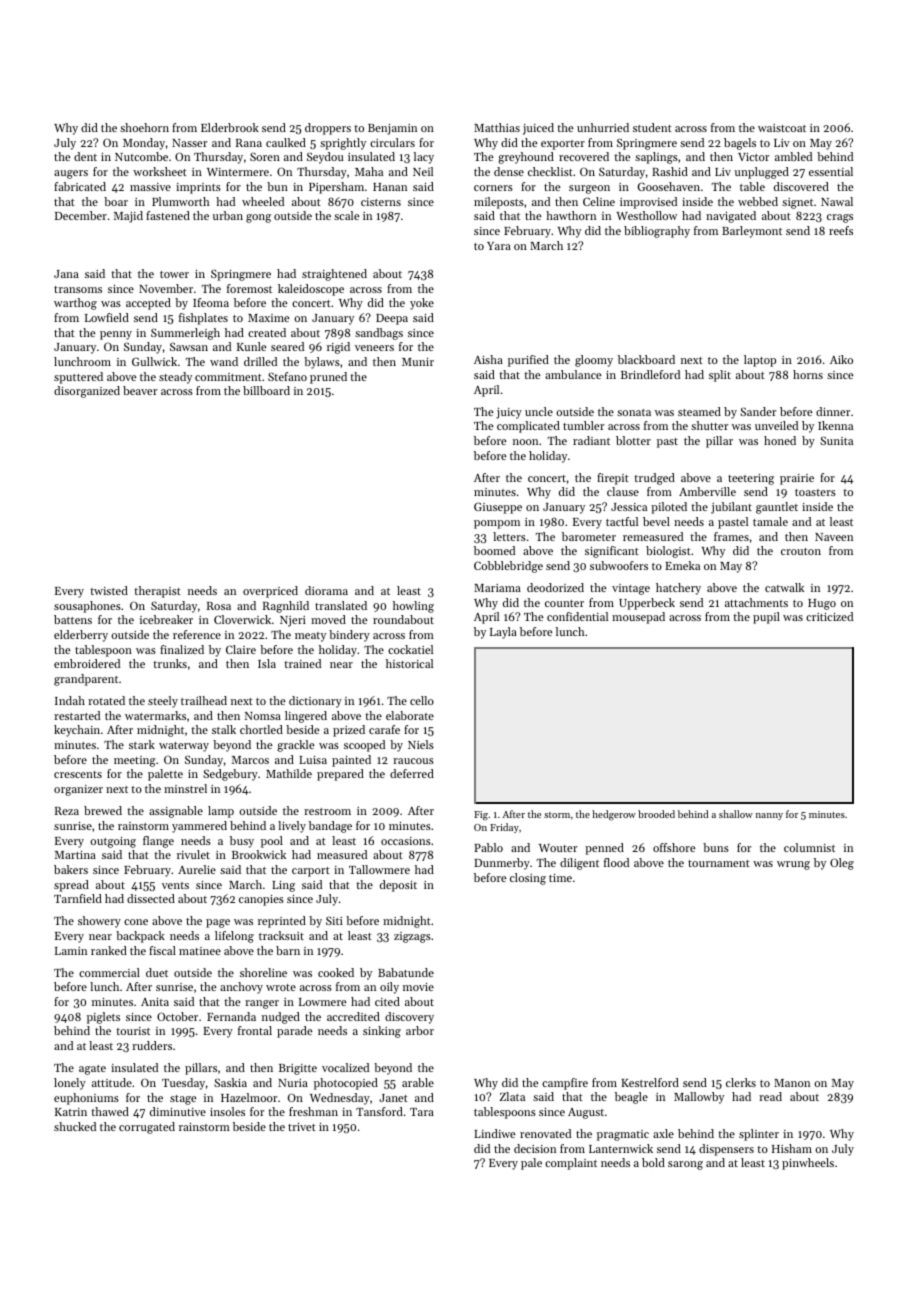 This image has height=1316, width=908. What do you see at coordinates (497, 127) in the image?
I see `Matthias` at bounding box center [497, 127].
